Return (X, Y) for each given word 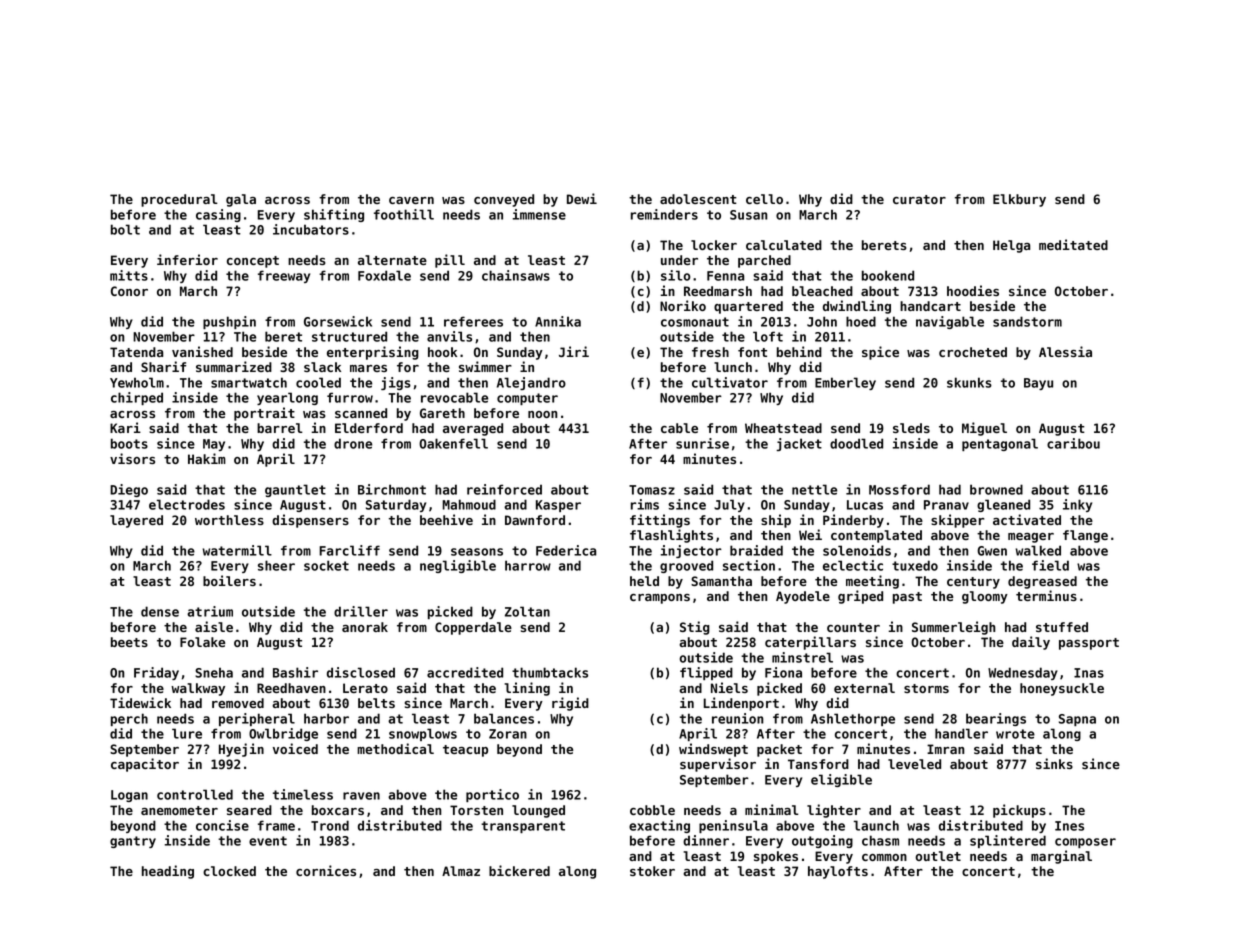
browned (996, 489)
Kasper (558, 506)
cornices (326, 870)
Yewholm (137, 382)
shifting (334, 215)
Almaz (461, 871)
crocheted (973, 352)
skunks (969, 382)
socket (326, 565)
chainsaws (516, 275)
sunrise (702, 443)
